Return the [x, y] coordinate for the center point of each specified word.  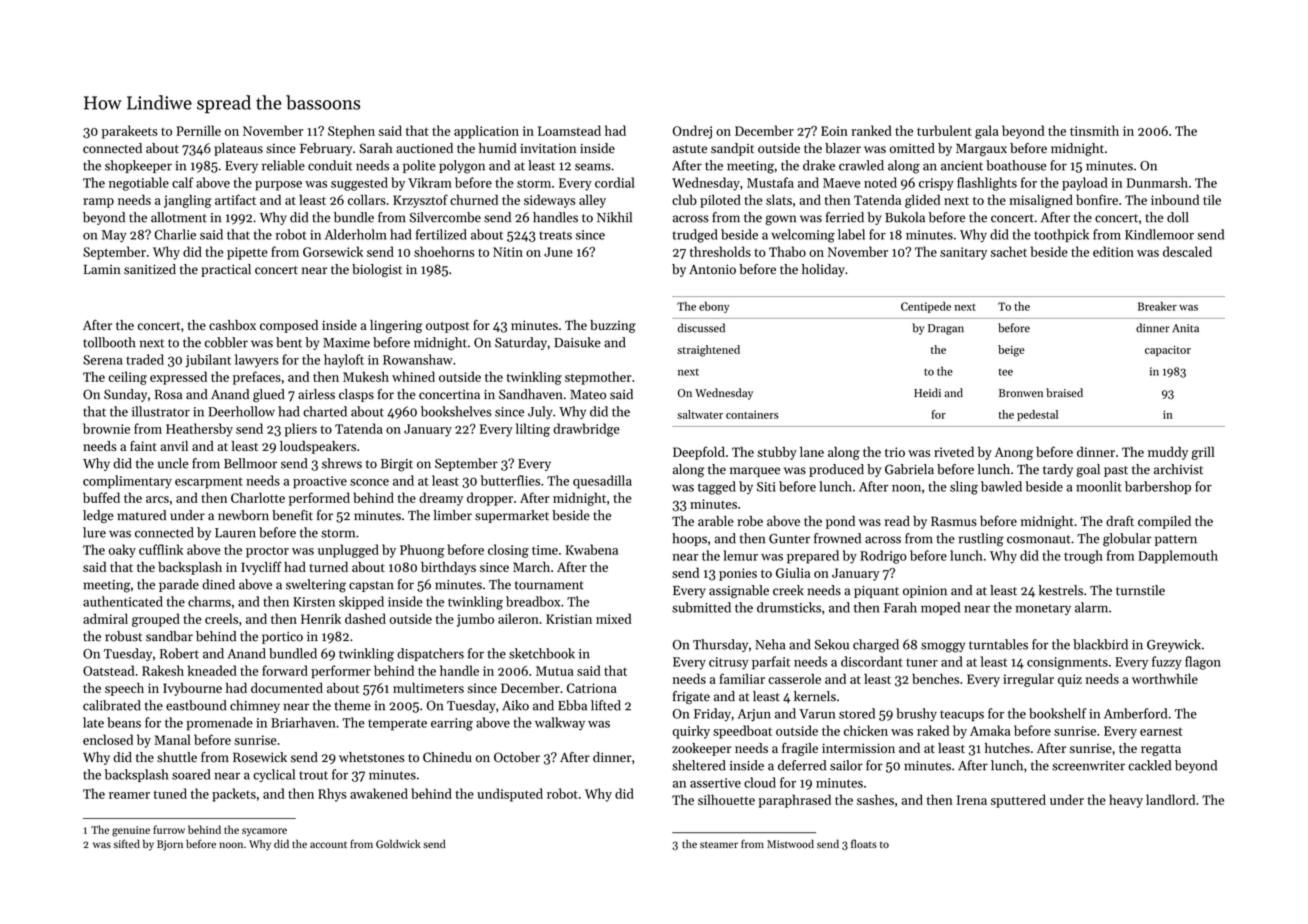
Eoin [834, 131]
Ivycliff [261, 568]
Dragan [946, 329]
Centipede [926, 307]
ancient [962, 166]
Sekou [832, 644]
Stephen [351, 132]
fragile [800, 749]
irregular [1028, 680]
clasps [356, 395]
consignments [1067, 663]
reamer [129, 795]
